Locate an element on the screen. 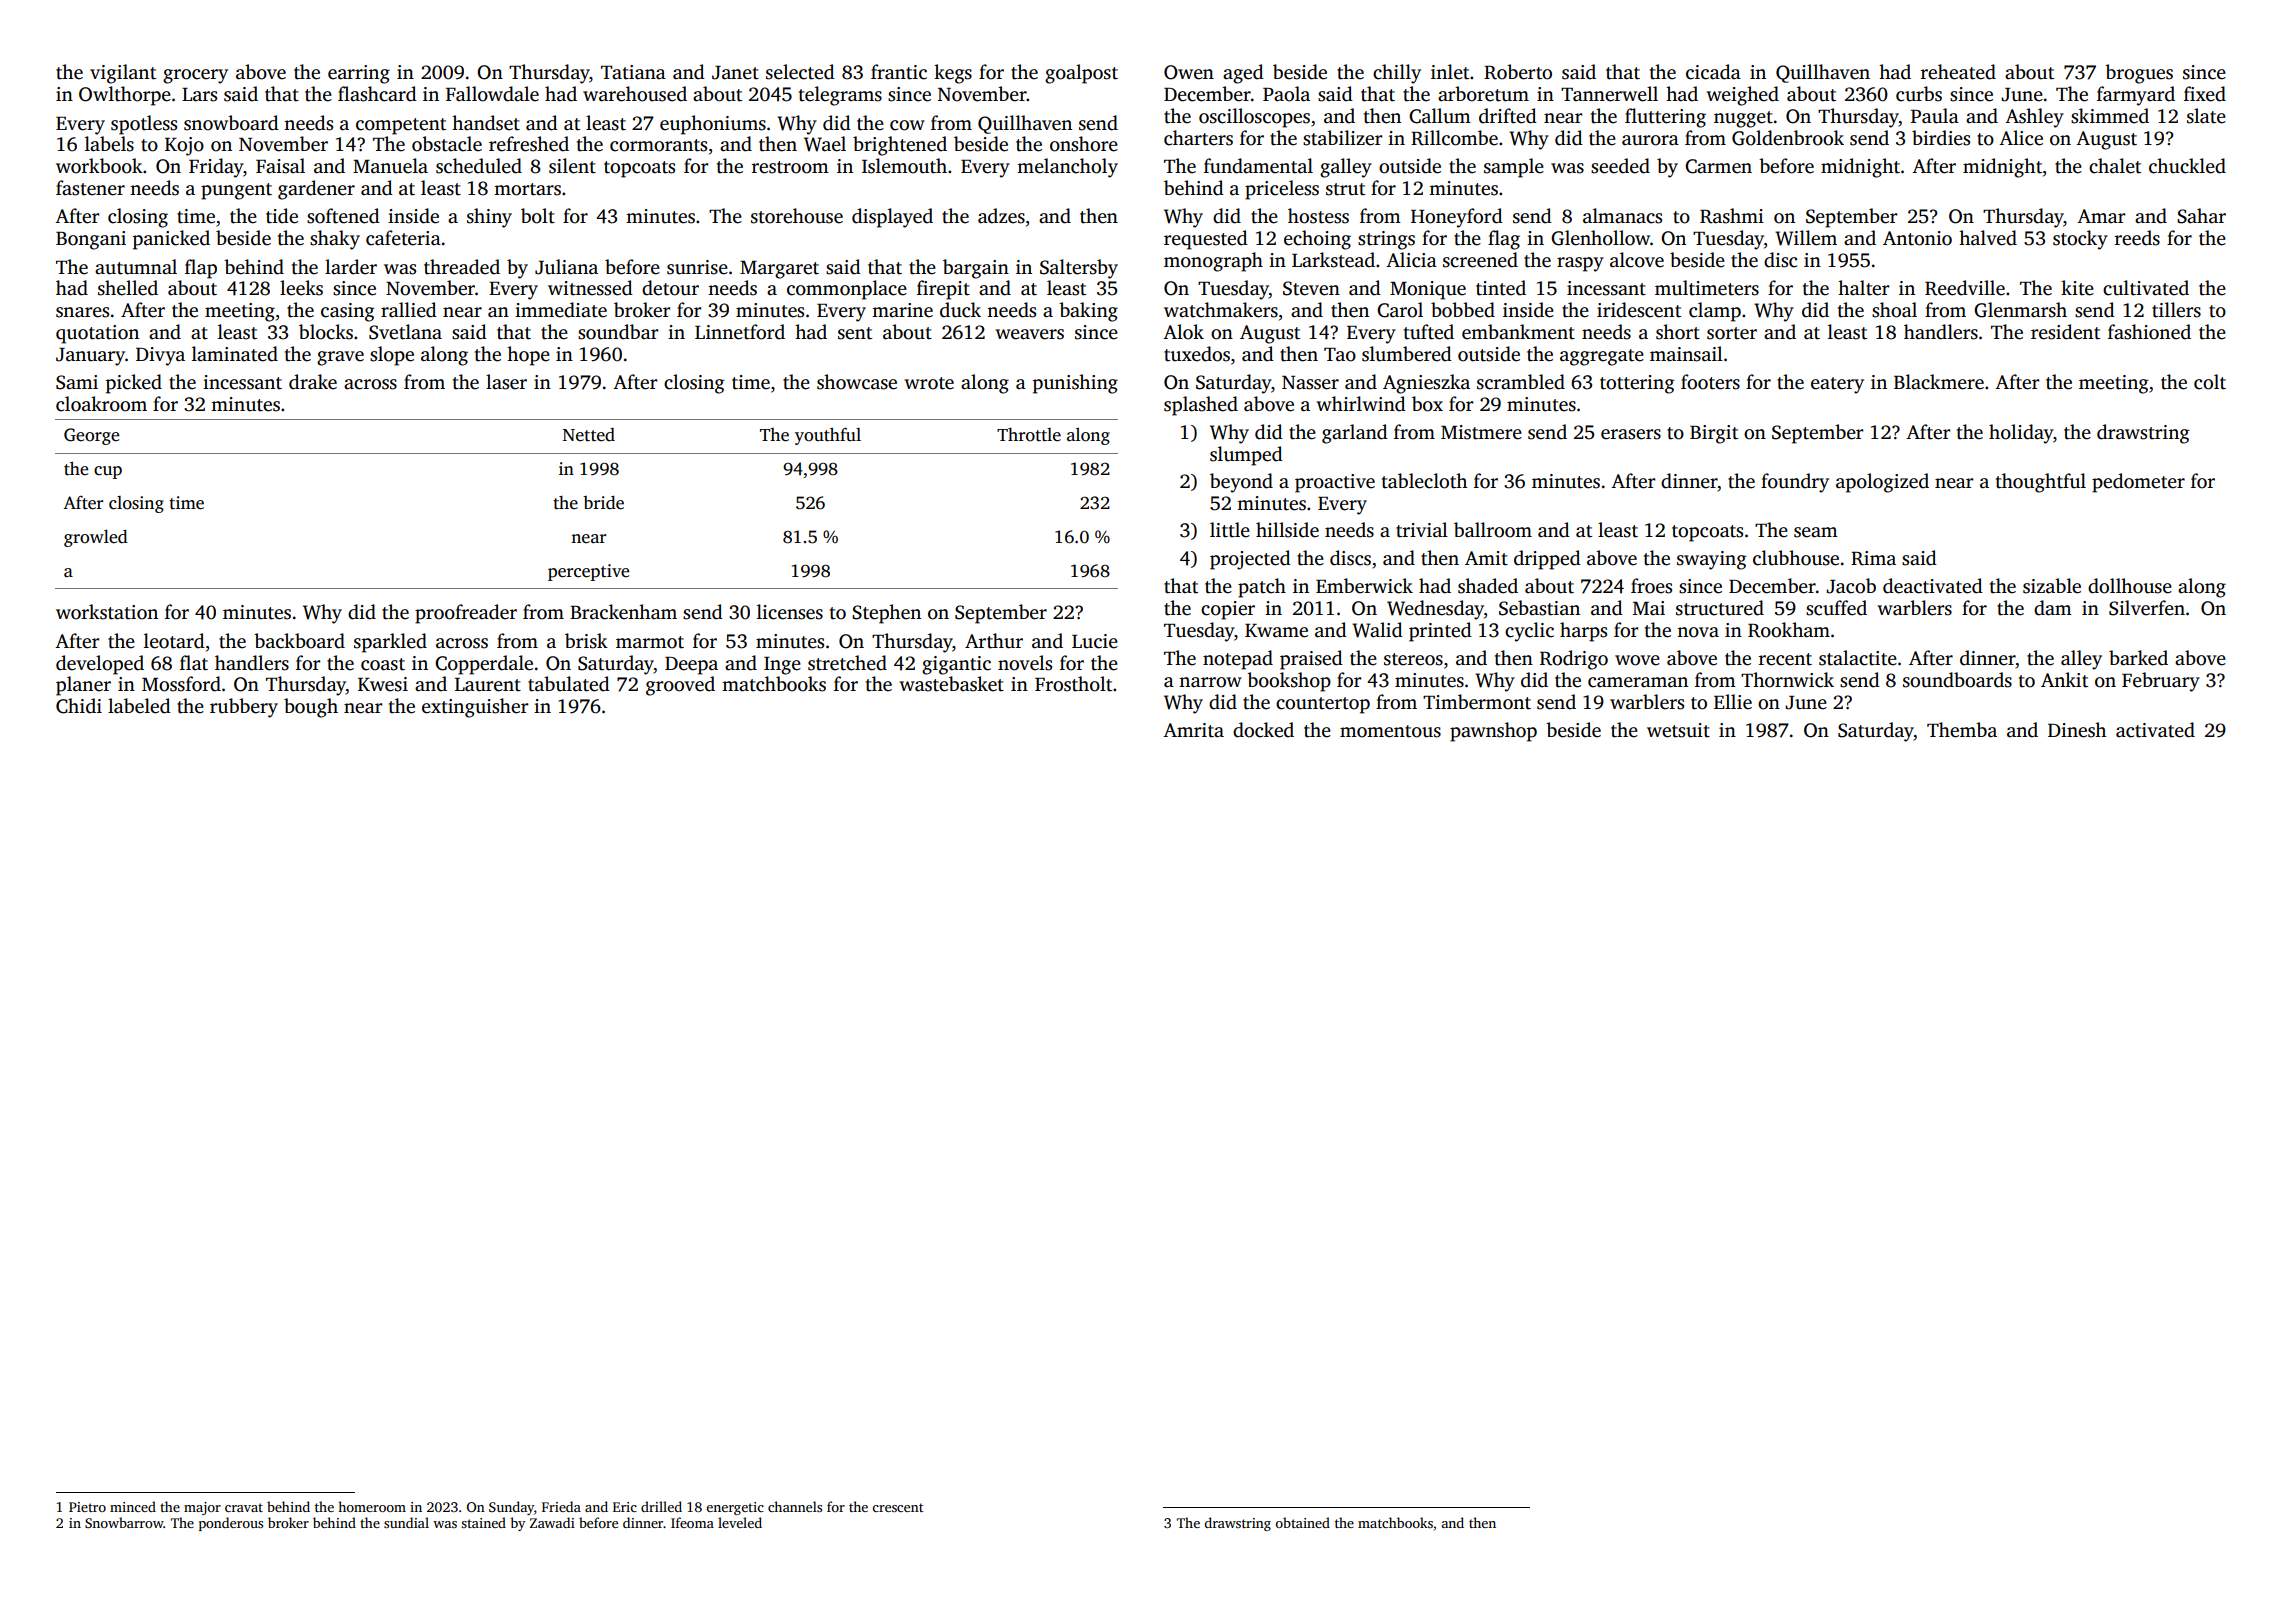 This screenshot has width=2282, height=1614. minced is located at coordinates (133, 1506).
